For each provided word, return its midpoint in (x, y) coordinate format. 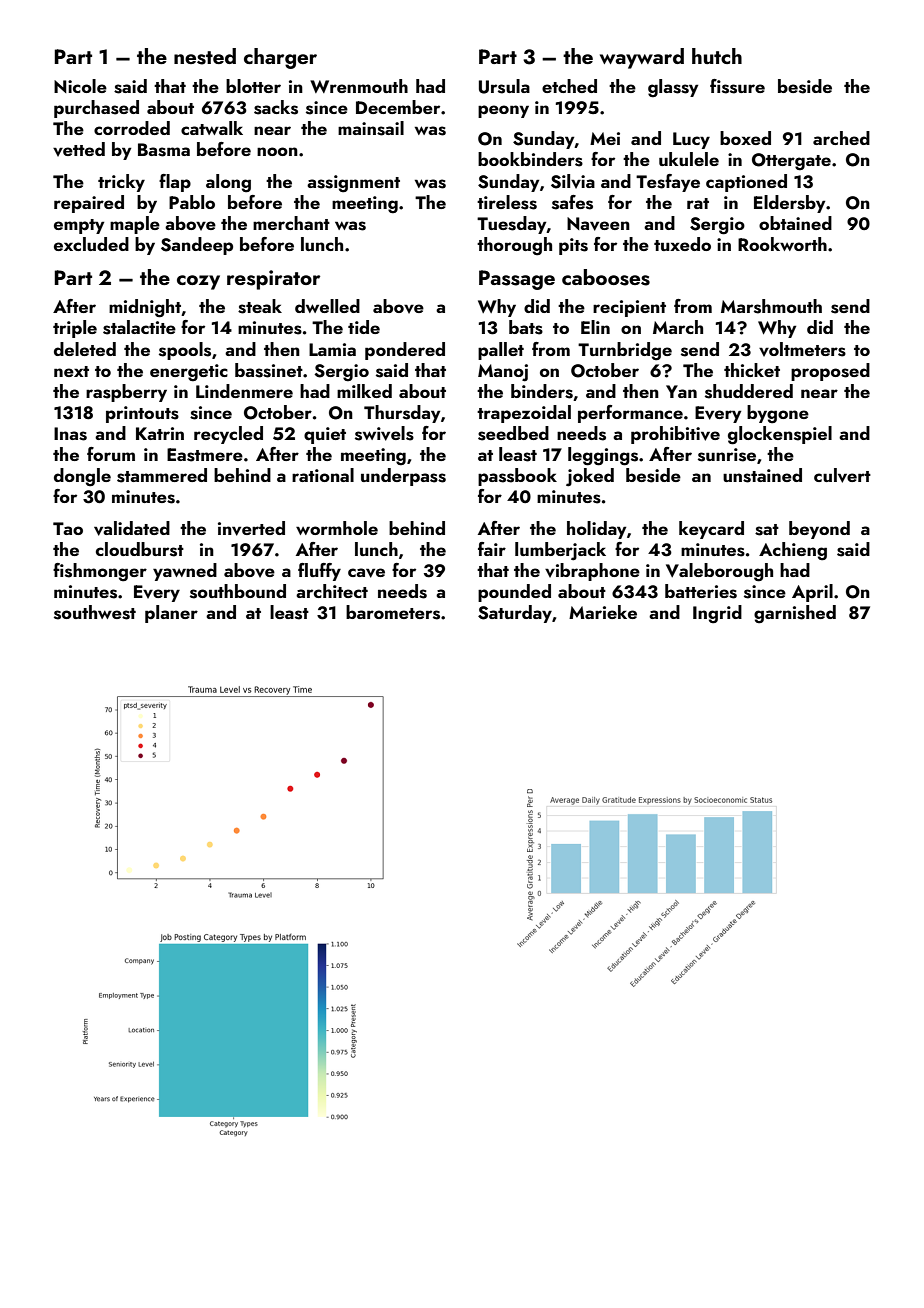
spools (185, 351)
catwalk (212, 128)
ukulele (689, 159)
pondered (405, 351)
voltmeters (802, 349)
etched (569, 86)
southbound (238, 591)
